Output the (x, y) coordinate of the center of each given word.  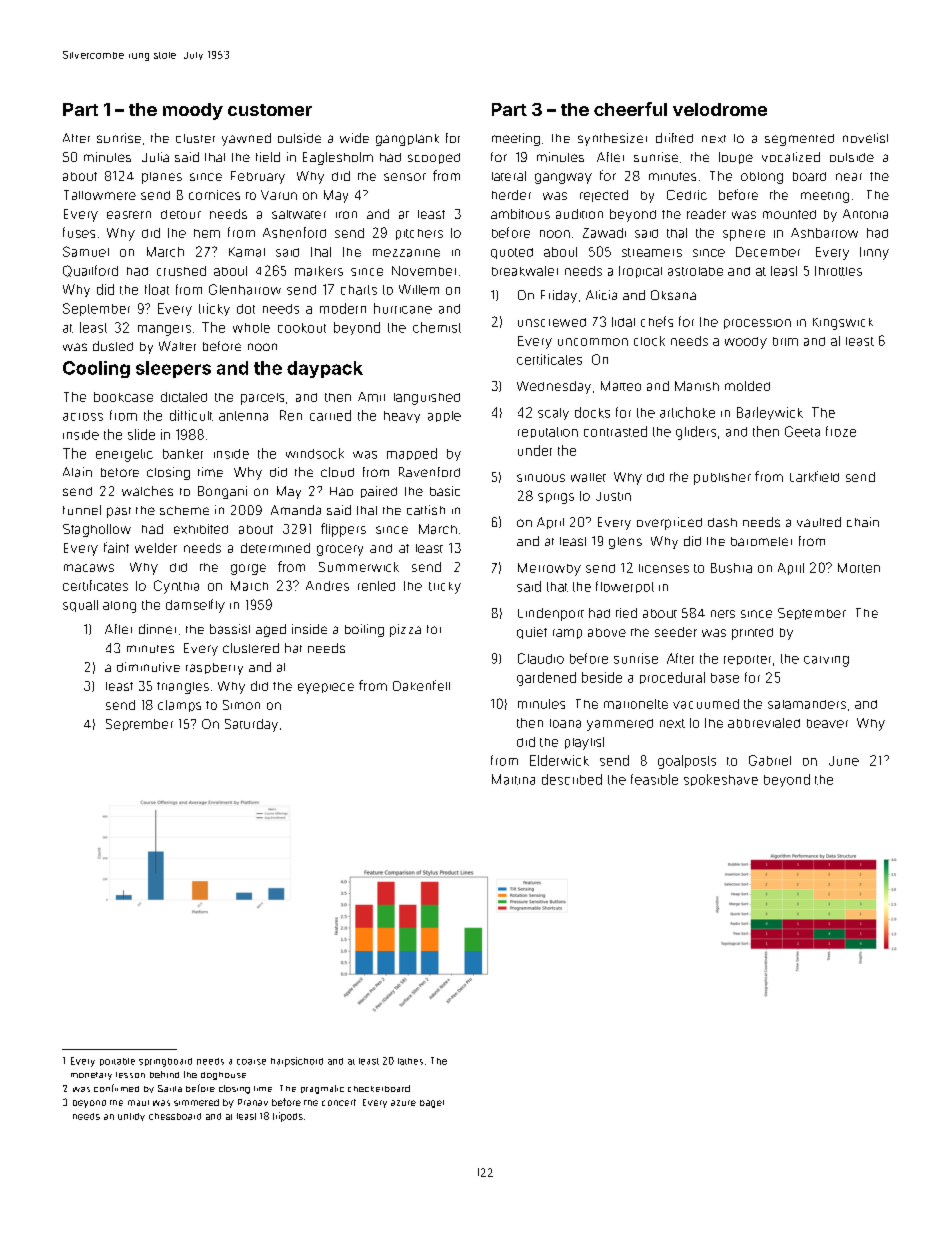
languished (427, 399)
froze (841, 431)
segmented (799, 140)
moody (193, 111)
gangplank (407, 140)
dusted (113, 346)
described (572, 779)
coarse (251, 1062)
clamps (179, 706)
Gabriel (770, 760)
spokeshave (721, 780)
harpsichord (297, 1062)
